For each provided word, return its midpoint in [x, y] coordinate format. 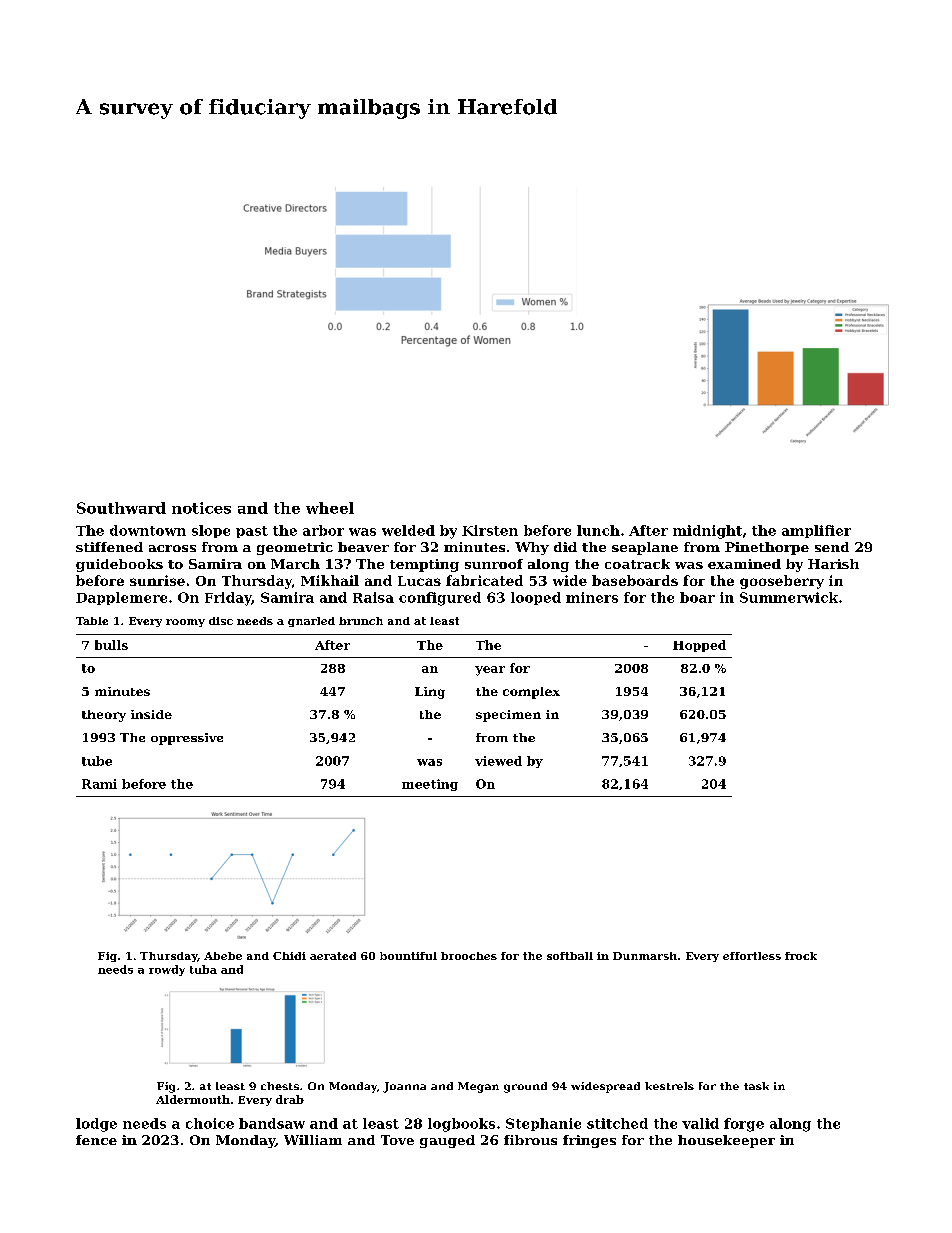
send [832, 547]
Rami [99, 784]
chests [280, 1086]
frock [801, 956]
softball [570, 956]
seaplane [645, 548]
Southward [121, 508]
